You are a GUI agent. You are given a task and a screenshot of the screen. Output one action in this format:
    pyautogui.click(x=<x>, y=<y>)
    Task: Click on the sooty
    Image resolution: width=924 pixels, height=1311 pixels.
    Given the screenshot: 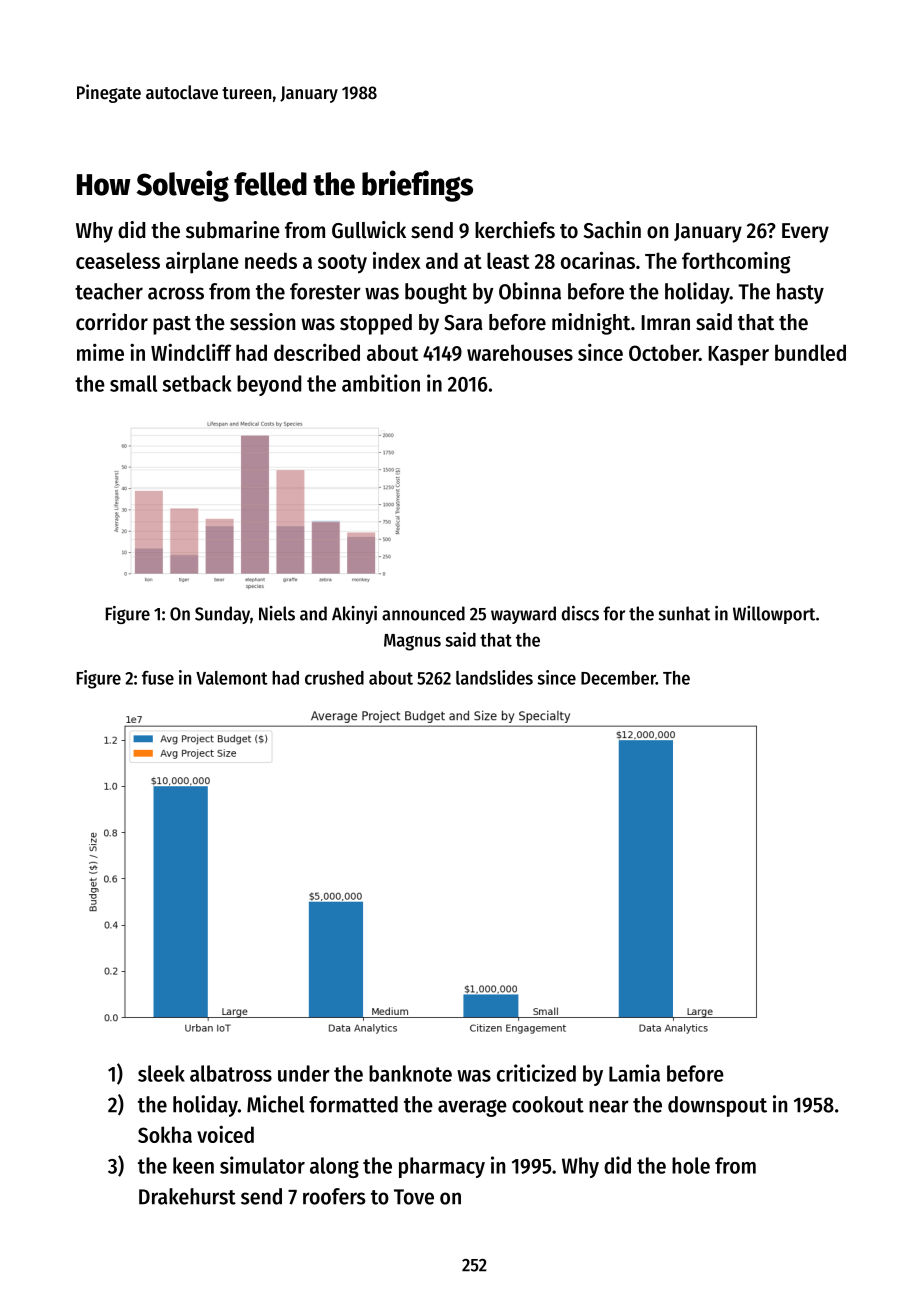 What is the action you would take?
    pyautogui.click(x=342, y=264)
